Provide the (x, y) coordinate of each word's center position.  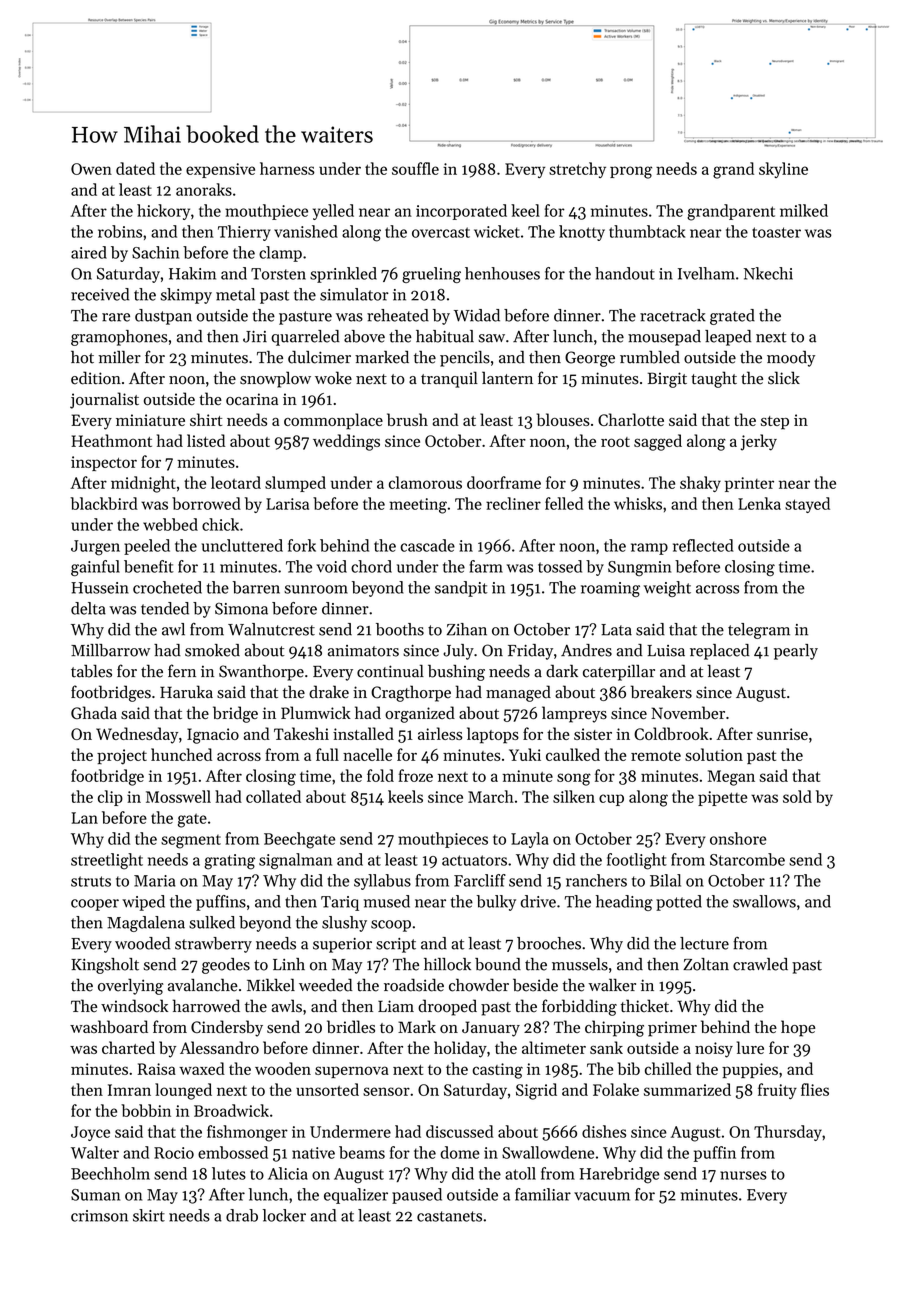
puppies (750, 1070)
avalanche (203, 985)
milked (804, 210)
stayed (807, 505)
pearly (796, 652)
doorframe (504, 482)
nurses (743, 1175)
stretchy (577, 170)
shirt (206, 419)
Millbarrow (110, 650)
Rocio (174, 1153)
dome (460, 1152)
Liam (396, 1006)
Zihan (467, 629)
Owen (91, 169)
